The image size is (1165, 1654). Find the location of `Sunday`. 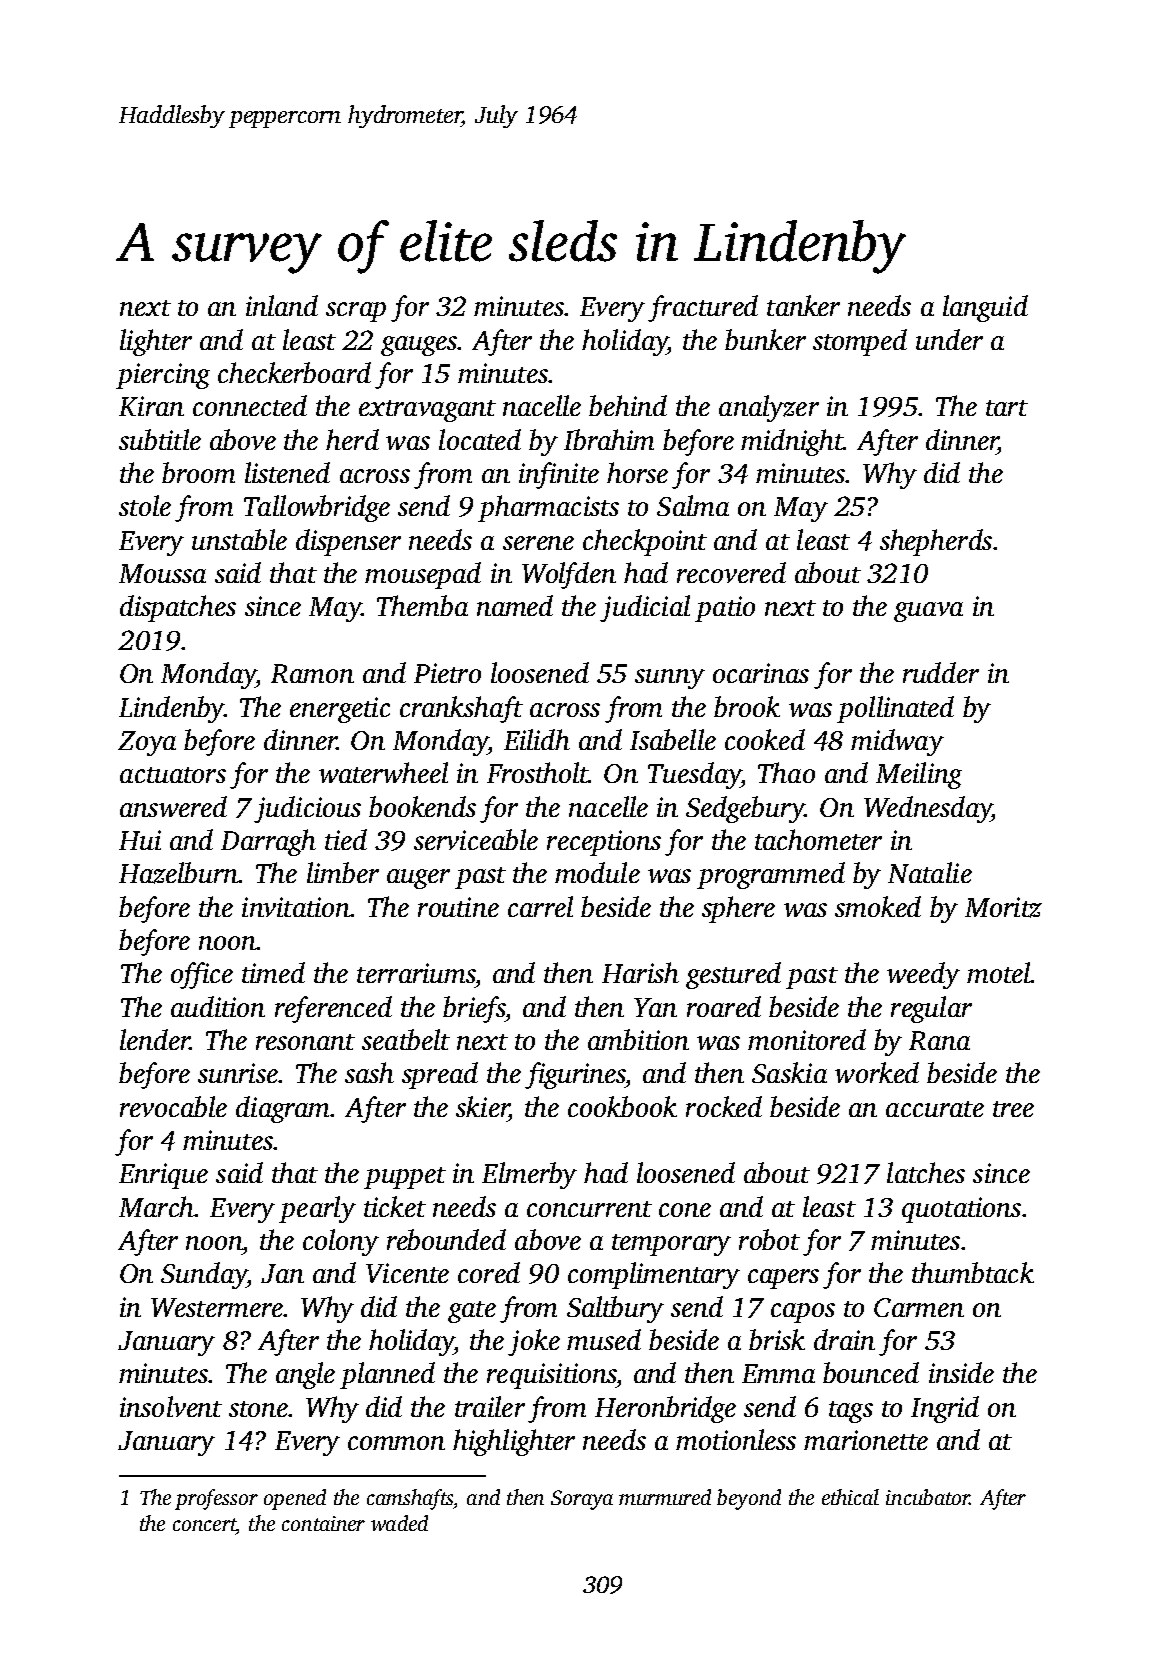

Sunday is located at coordinates (204, 1275).
